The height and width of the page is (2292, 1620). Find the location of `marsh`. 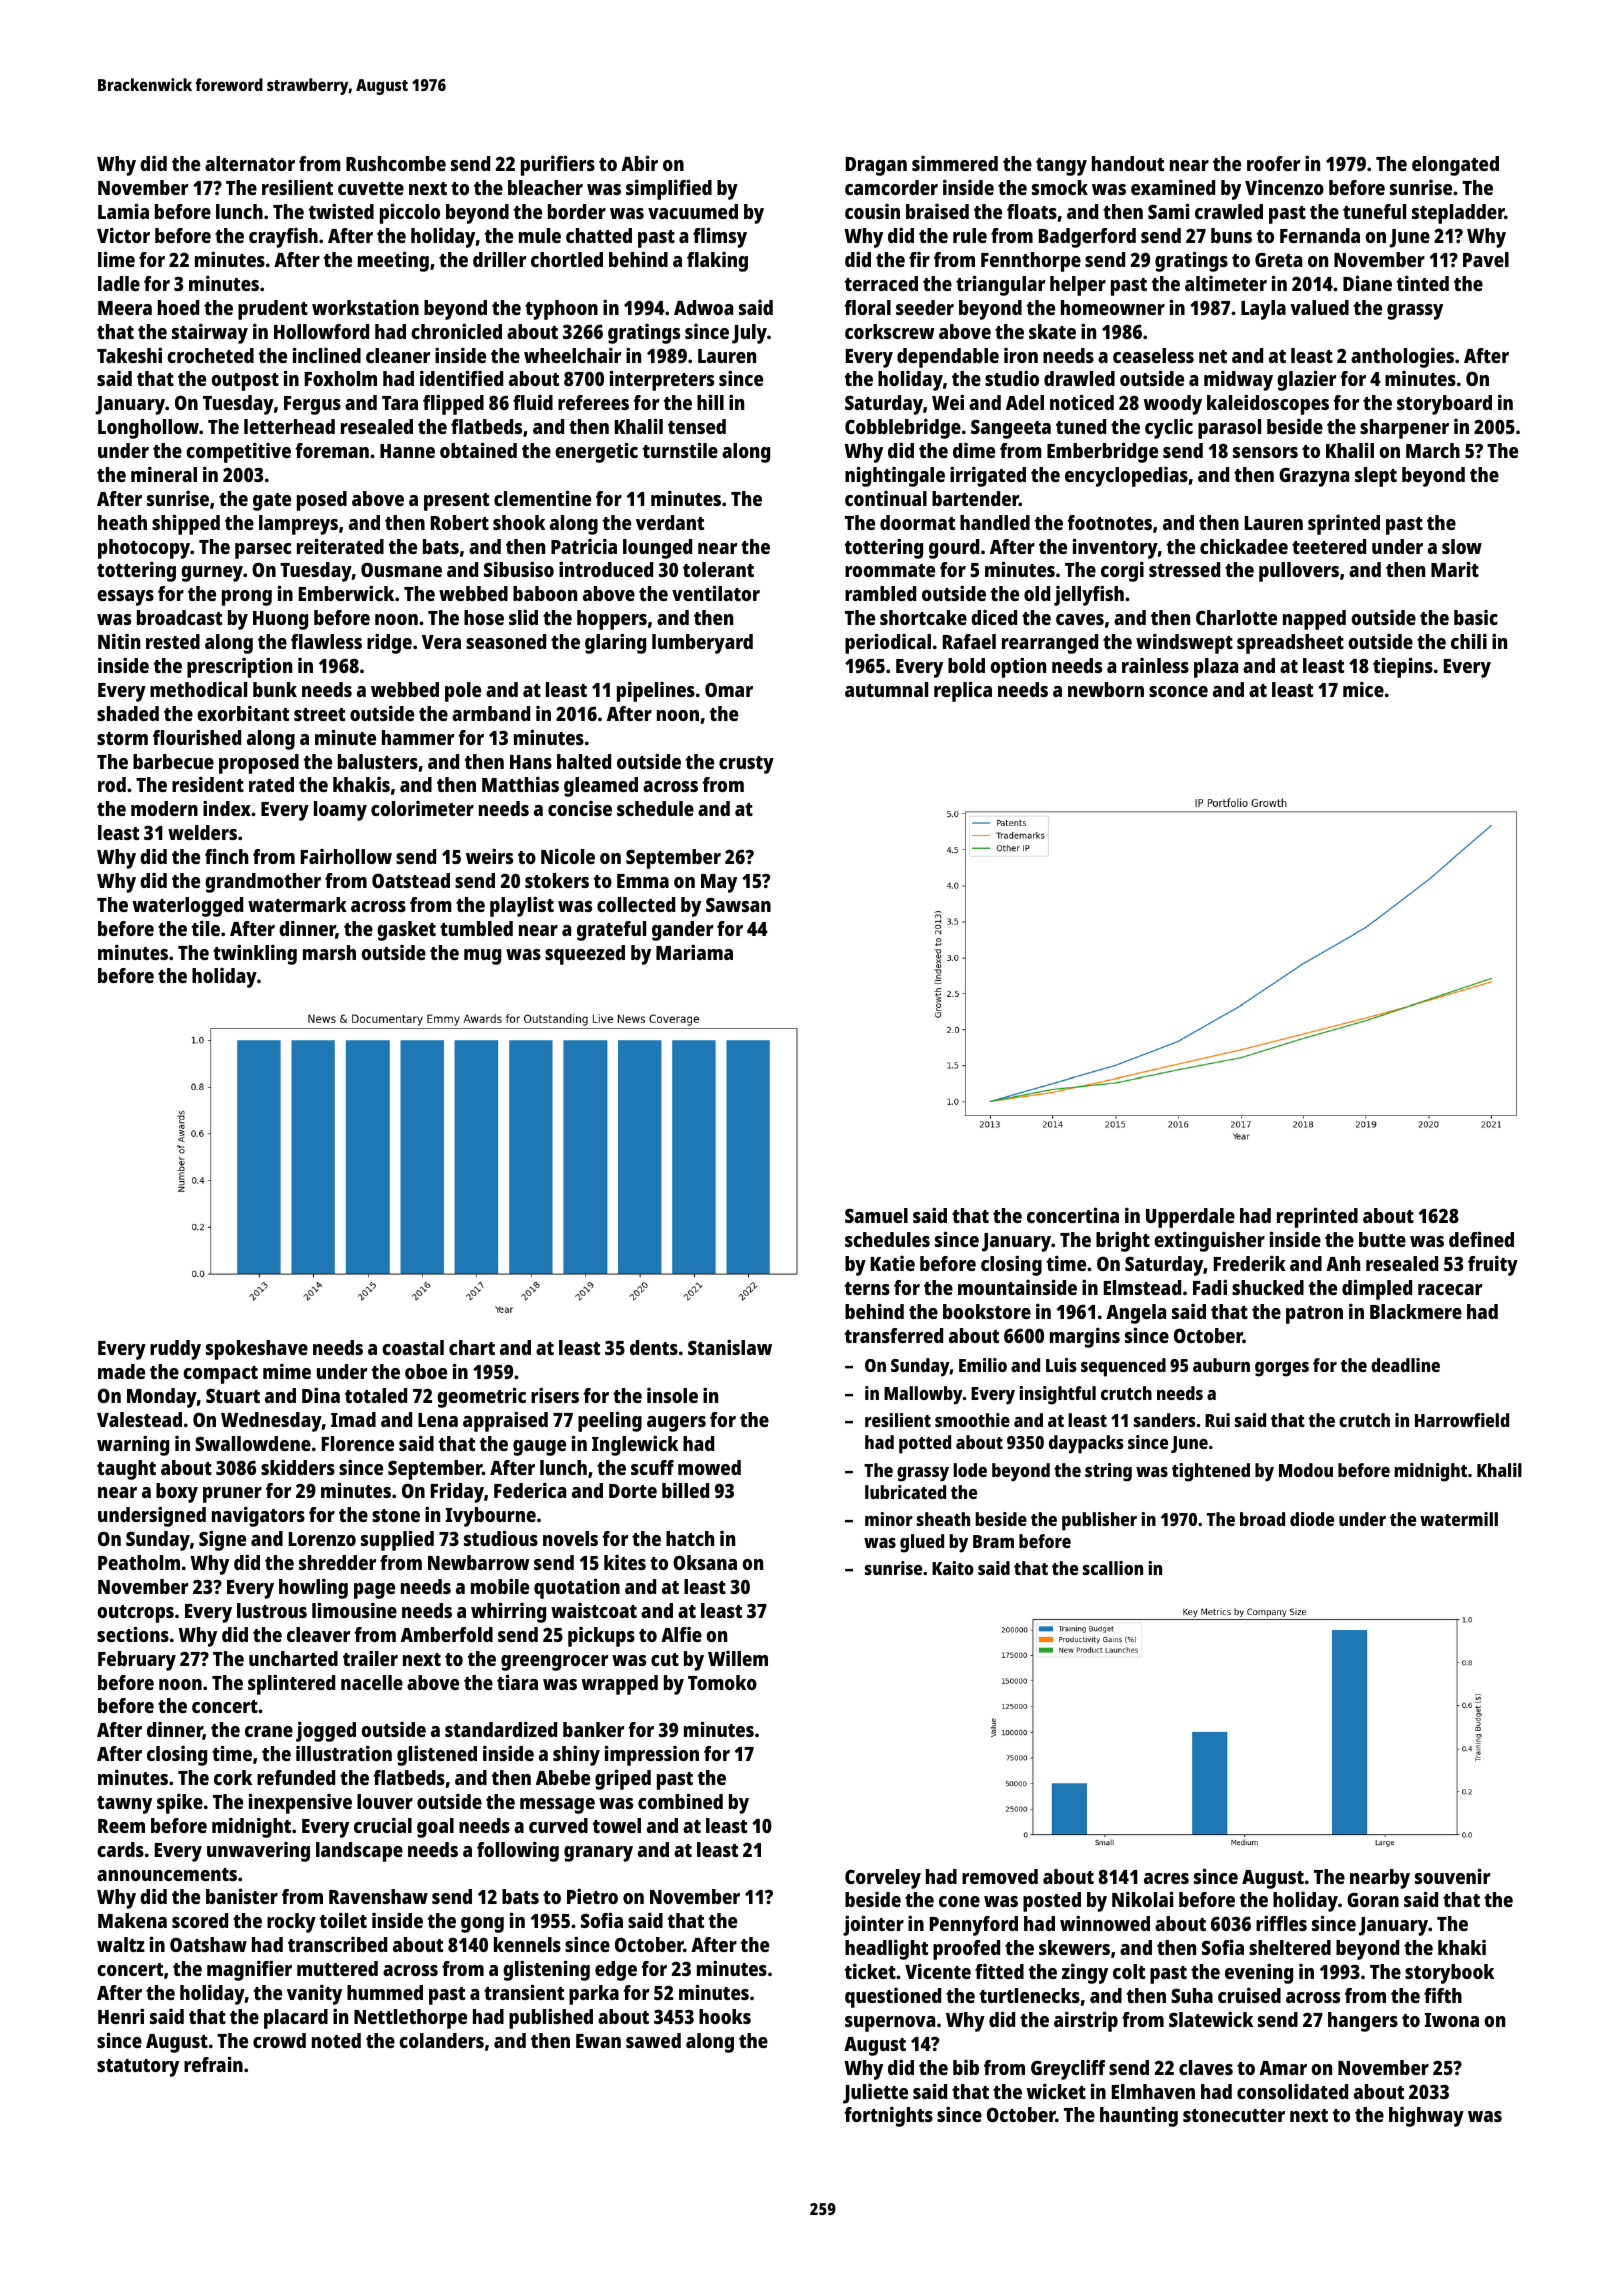

marsh is located at coordinates (329, 952).
